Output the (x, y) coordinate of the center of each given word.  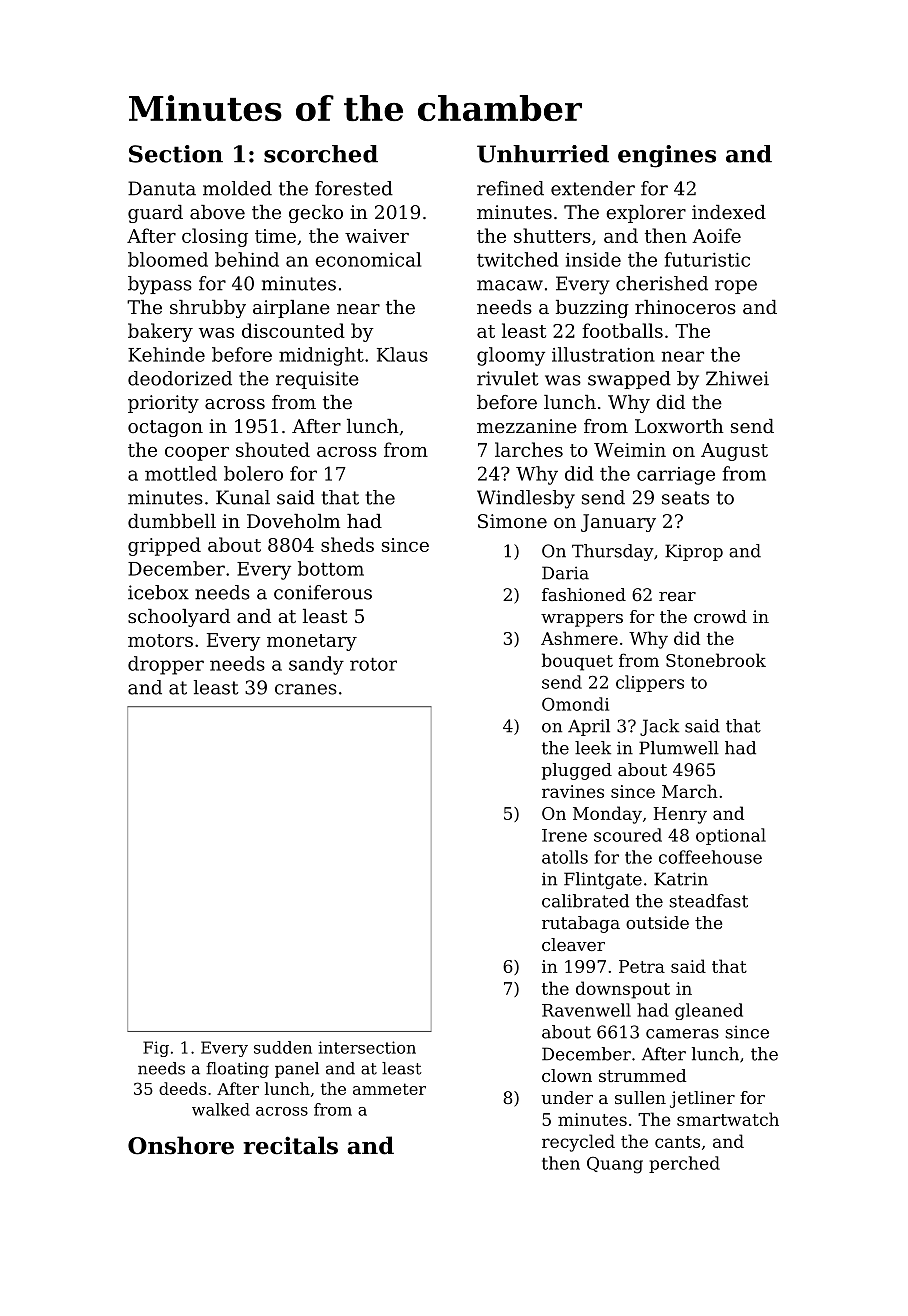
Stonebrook (716, 660)
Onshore (181, 1145)
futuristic (707, 259)
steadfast (708, 901)
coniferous (323, 592)
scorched (321, 154)
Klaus (402, 354)
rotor (373, 664)
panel (297, 1070)
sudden (283, 1047)
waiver (377, 236)
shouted (273, 449)
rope (736, 287)
